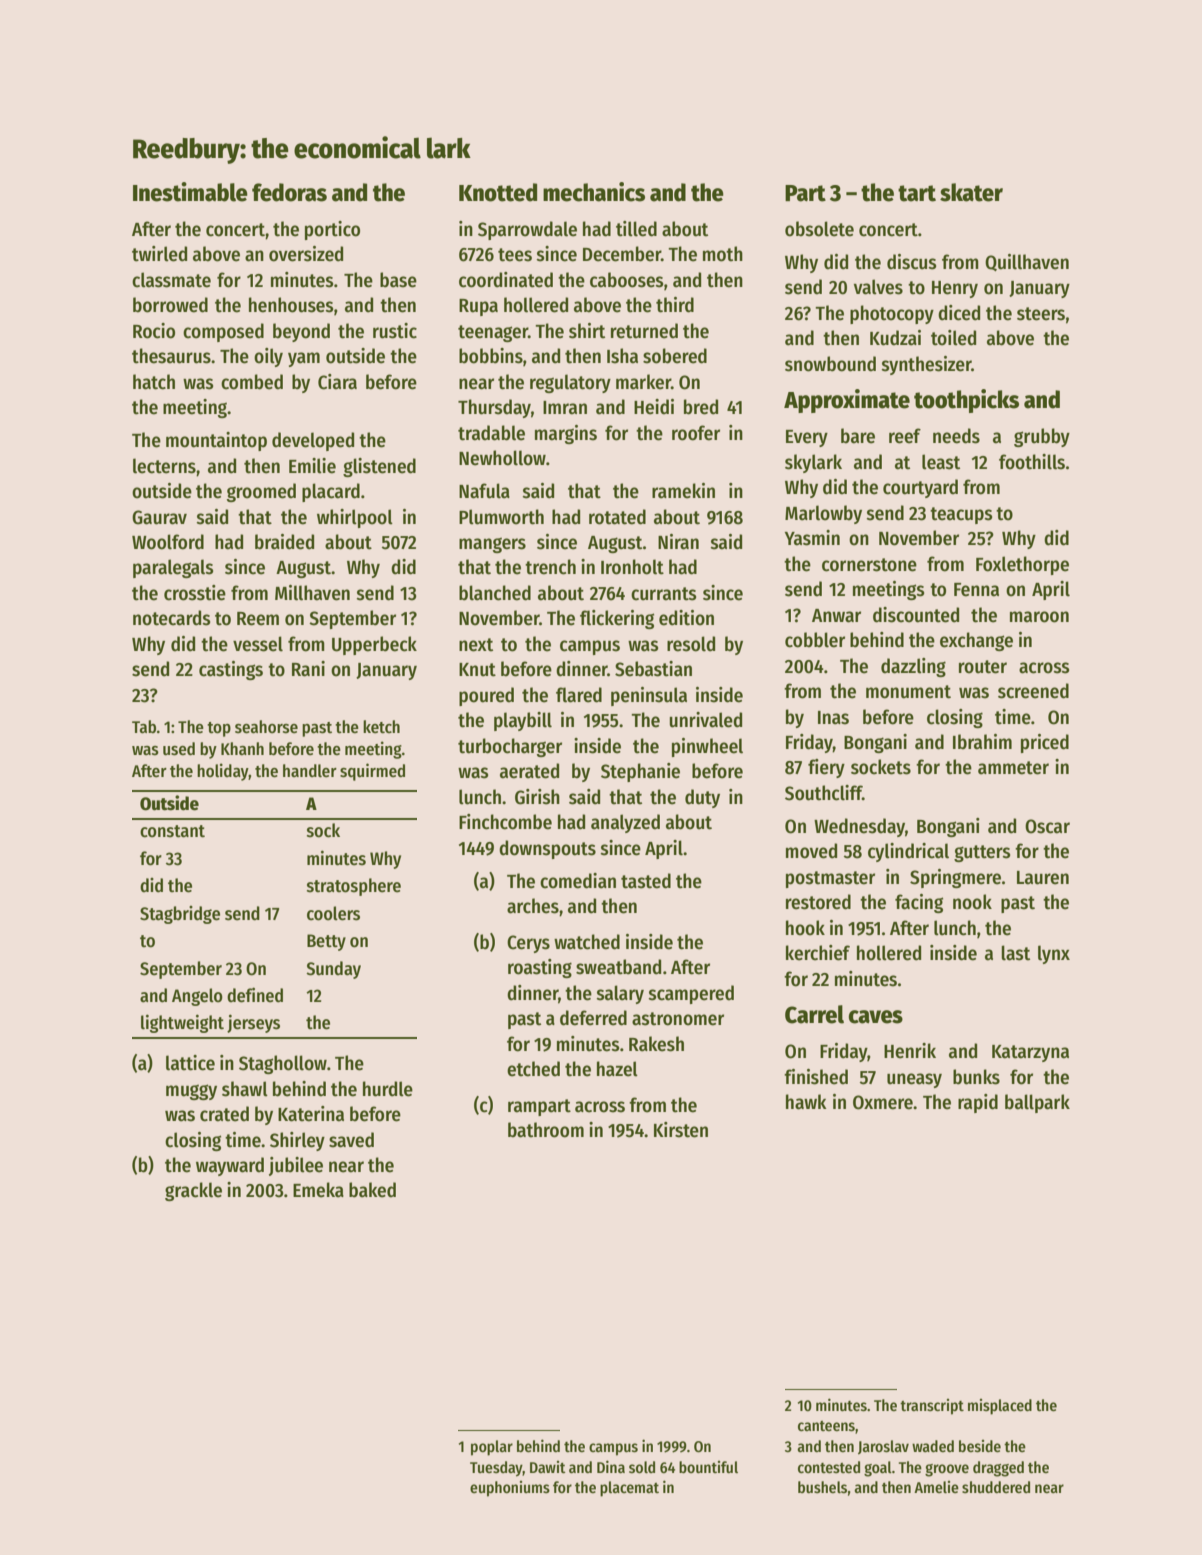  What do you see at coordinates (917, 193) in the page?
I see `tart` at bounding box center [917, 193].
